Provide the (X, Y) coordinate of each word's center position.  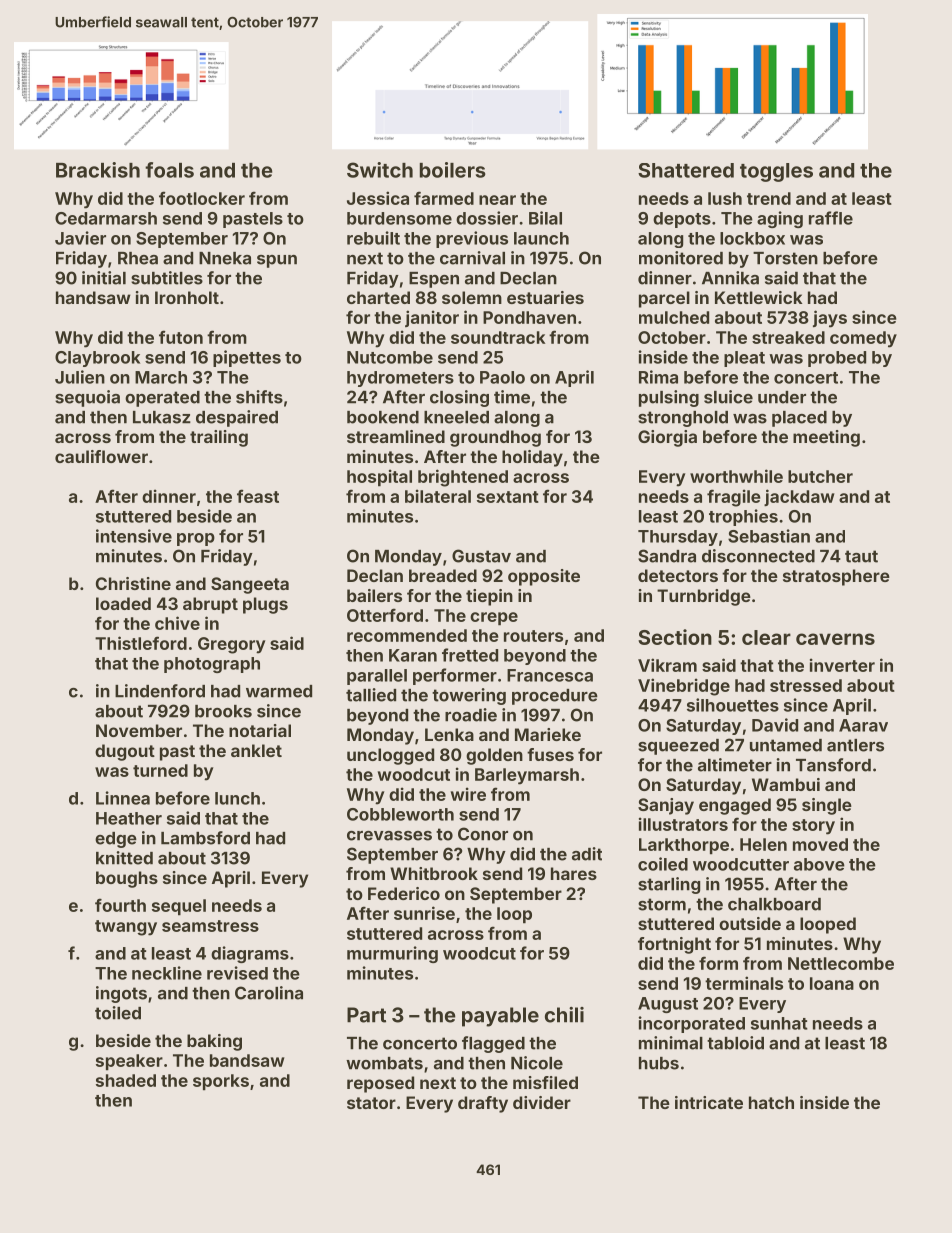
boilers (453, 170)
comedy (863, 339)
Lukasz (162, 417)
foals (169, 170)
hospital (379, 478)
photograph (212, 665)
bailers (374, 595)
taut (861, 556)
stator (371, 1103)
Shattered (686, 170)
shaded (126, 1080)
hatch (771, 1102)
